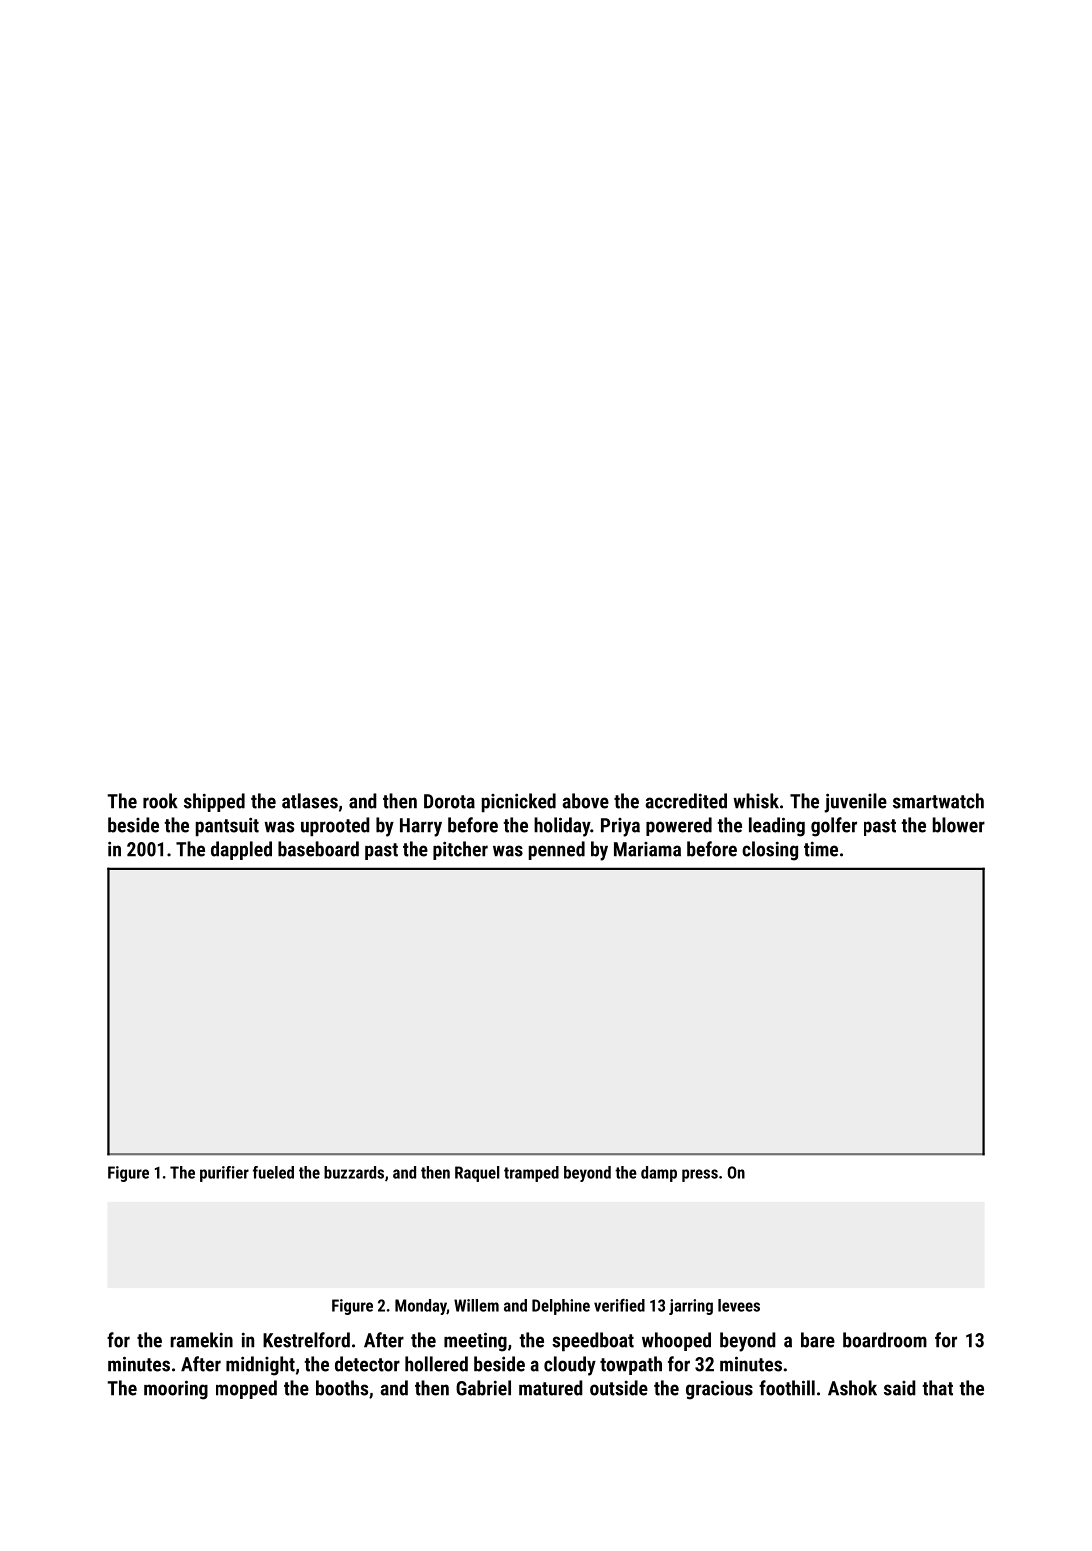 The width and height of the image is (1092, 1551). What do you see at coordinates (938, 801) in the image?
I see `smartwatch` at bounding box center [938, 801].
